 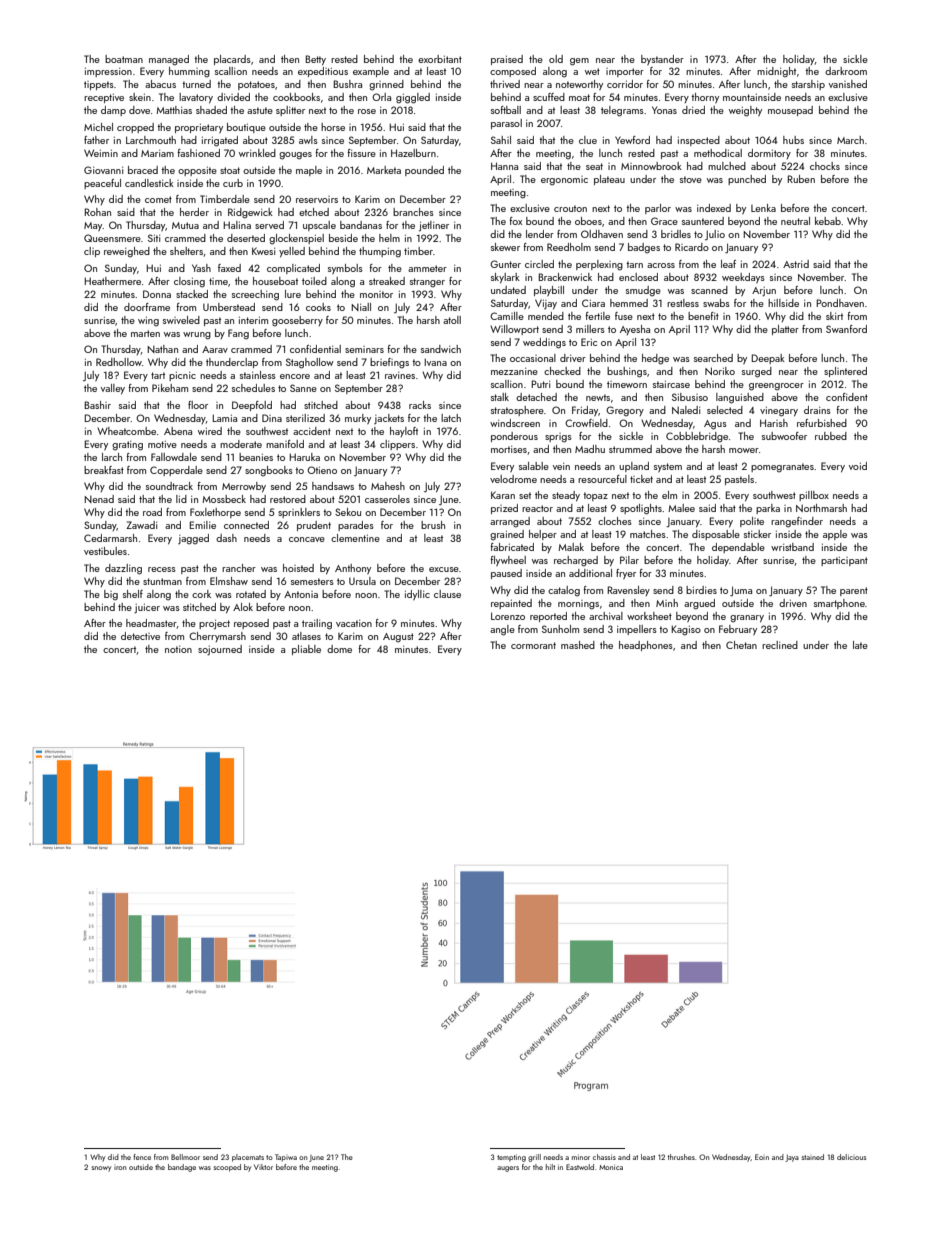 I want to click on vanished, so click(x=848, y=84).
